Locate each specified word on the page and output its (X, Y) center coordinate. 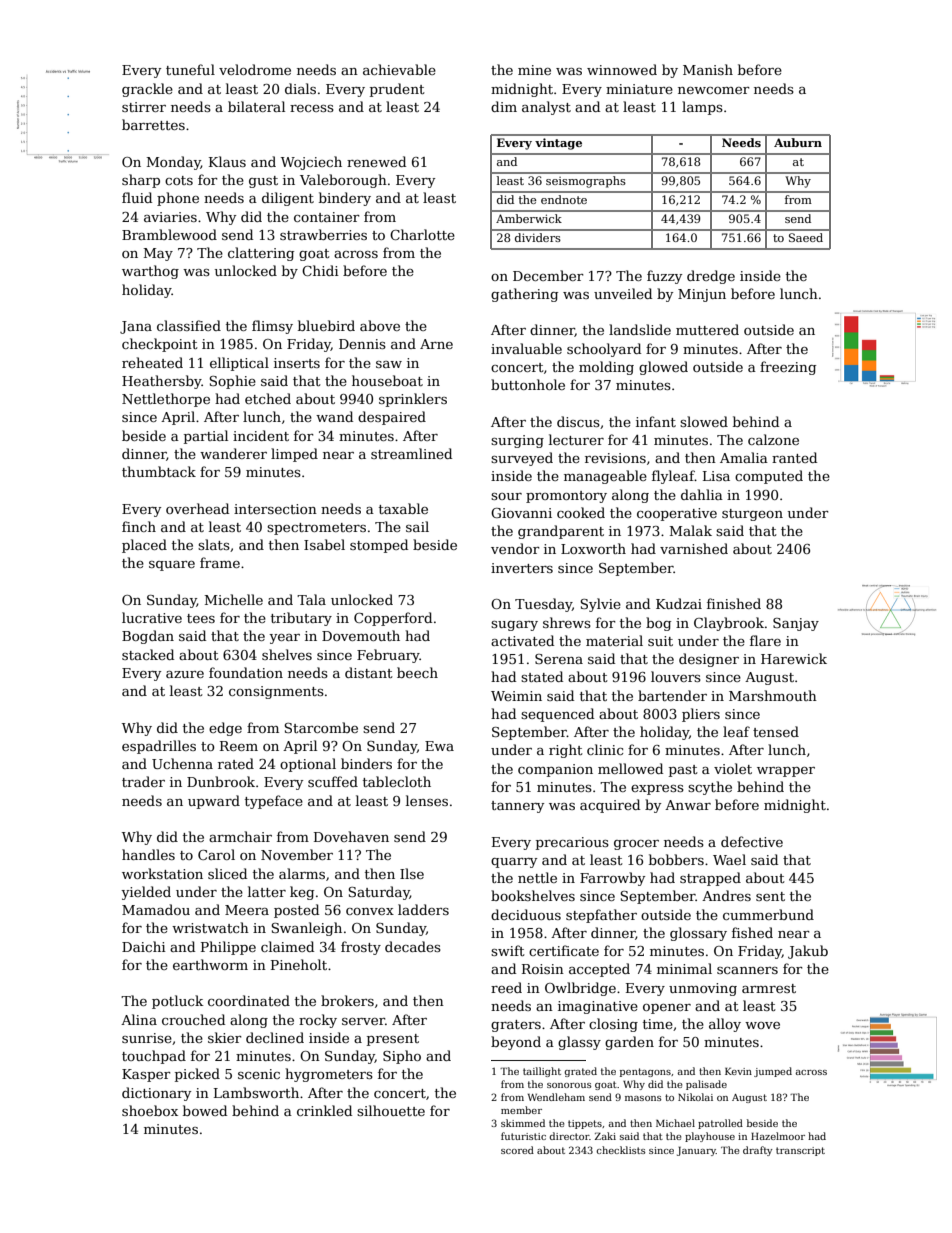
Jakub (808, 952)
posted (296, 911)
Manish (708, 69)
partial (206, 437)
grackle (147, 90)
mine (534, 70)
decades (413, 946)
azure (185, 674)
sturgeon (752, 515)
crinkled (324, 1110)
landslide (640, 329)
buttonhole (528, 384)
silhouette (391, 1110)
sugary (514, 626)
